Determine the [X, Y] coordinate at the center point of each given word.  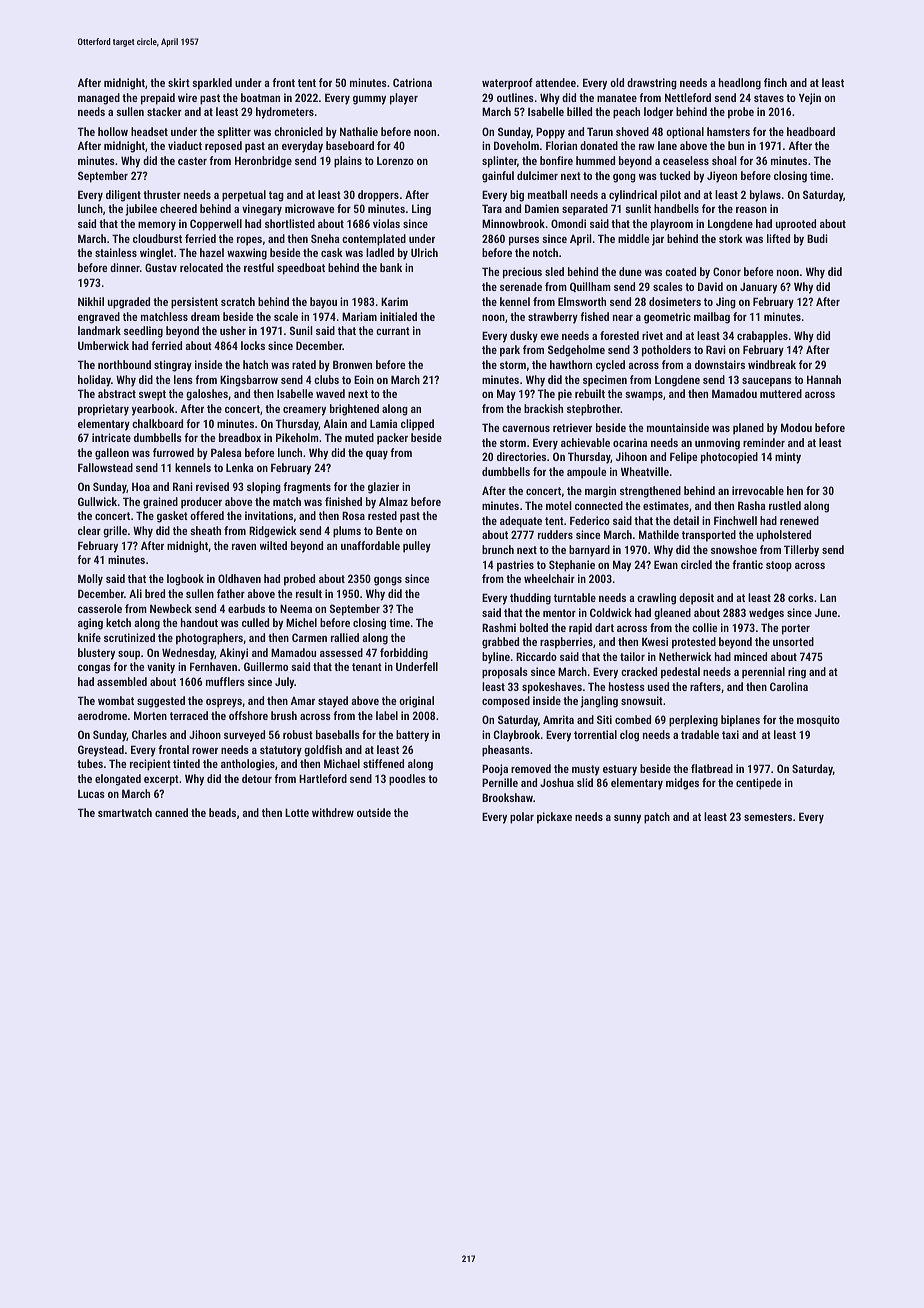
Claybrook [517, 736]
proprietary [103, 410]
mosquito [818, 721]
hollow [113, 131]
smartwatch [125, 812]
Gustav [161, 267]
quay [377, 455]
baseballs [338, 734]
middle [633, 238]
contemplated [374, 240]
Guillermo [266, 666]
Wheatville [645, 471]
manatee [617, 98]
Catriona [412, 82]
